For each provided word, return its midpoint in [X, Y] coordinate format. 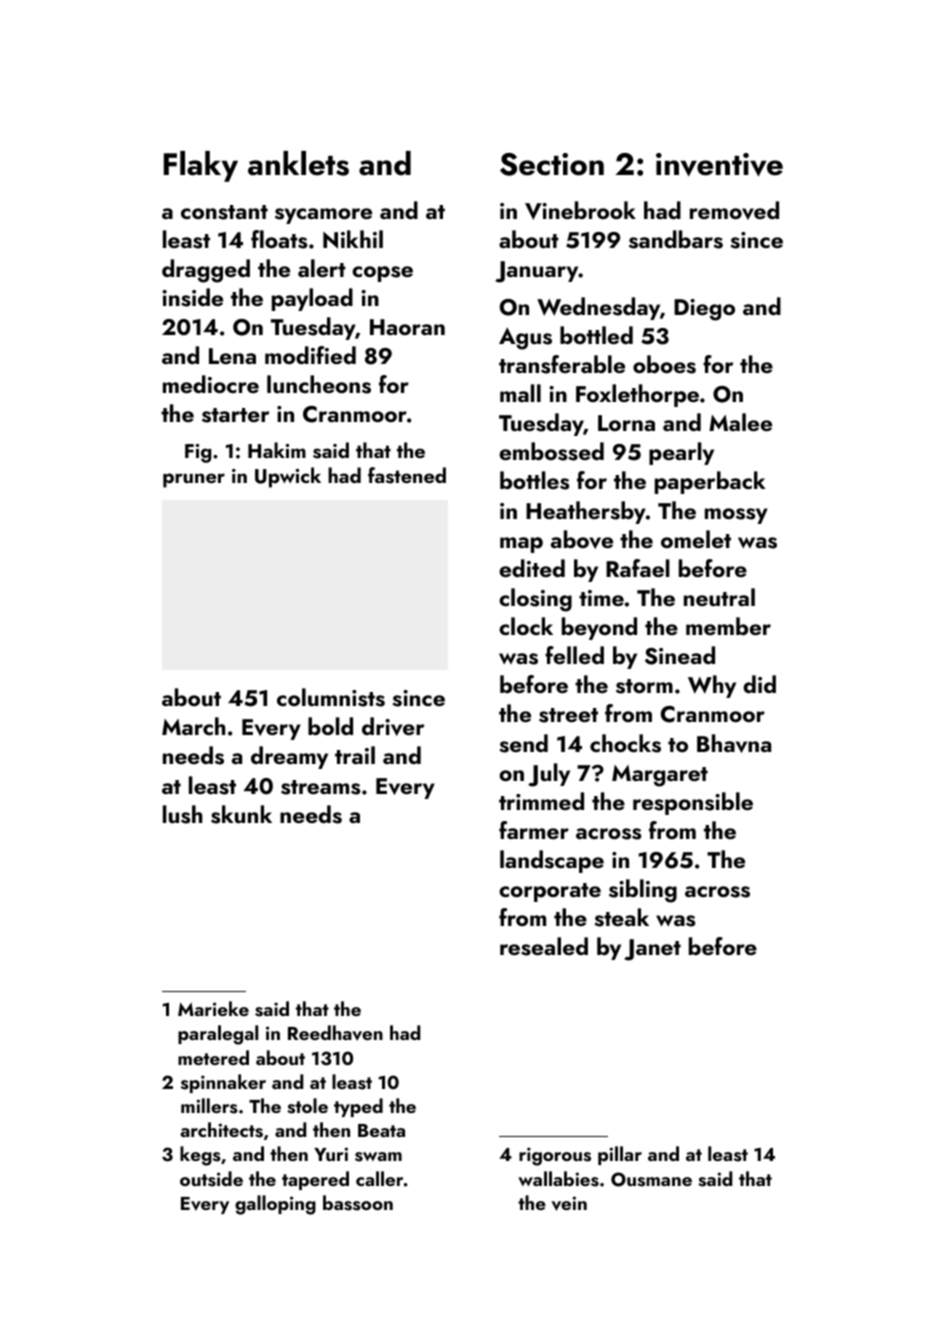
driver [393, 726]
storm [644, 686]
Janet [653, 950]
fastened [407, 475]
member [728, 626]
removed [734, 210]
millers [209, 1106]
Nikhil [353, 239]
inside [192, 297]
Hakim [277, 450]
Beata [381, 1130]
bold [330, 726]
